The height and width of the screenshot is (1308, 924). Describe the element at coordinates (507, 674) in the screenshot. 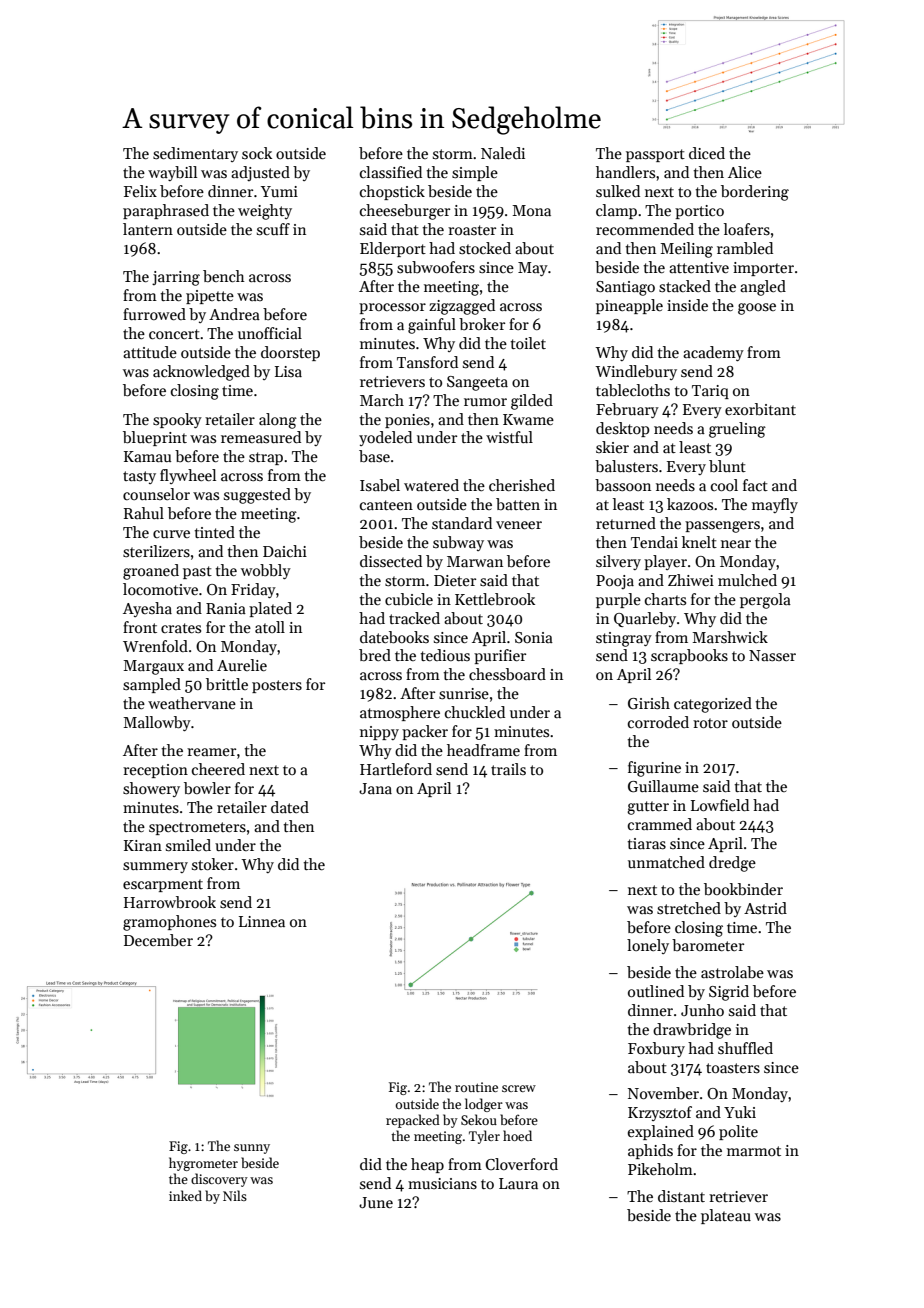

I see `chessboard` at that location.
